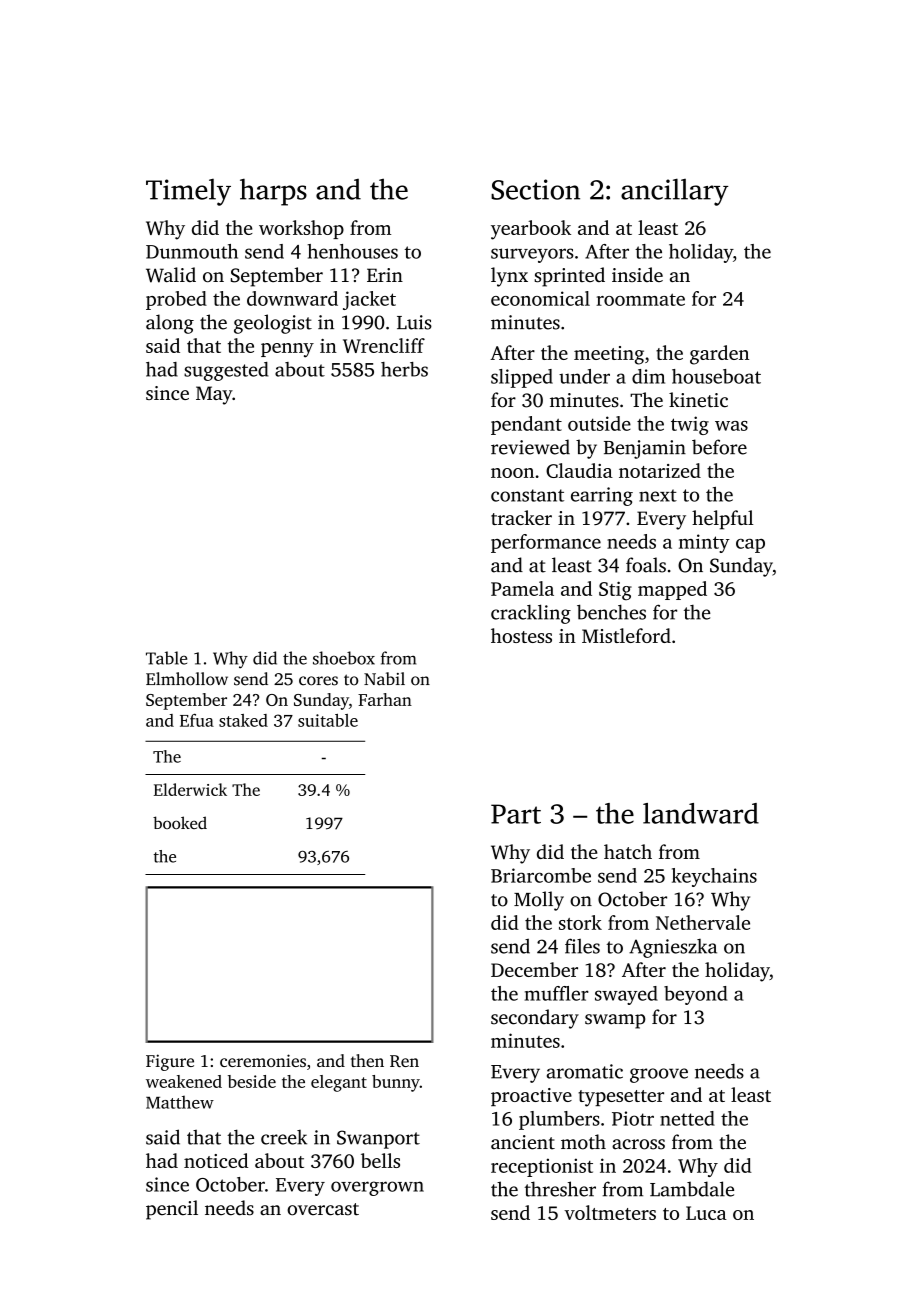  I want to click on inside, so click(637, 274).
